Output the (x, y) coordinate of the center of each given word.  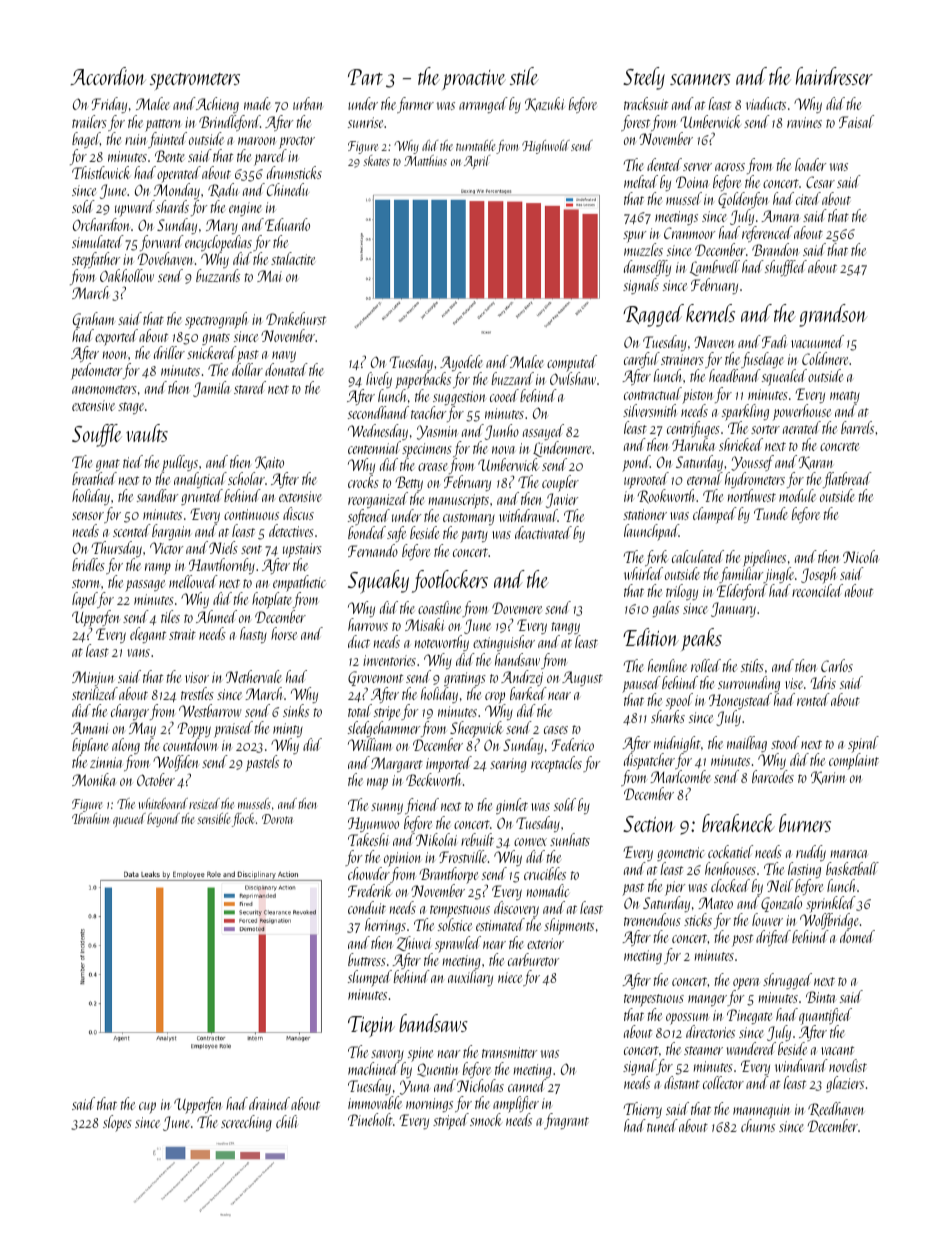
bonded (366, 533)
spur (634, 237)
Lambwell (715, 268)
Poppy (194, 730)
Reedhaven (836, 1109)
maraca (849, 854)
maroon (256, 141)
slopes (117, 1123)
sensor (88, 516)
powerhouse (802, 412)
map (377, 784)
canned (527, 1085)
